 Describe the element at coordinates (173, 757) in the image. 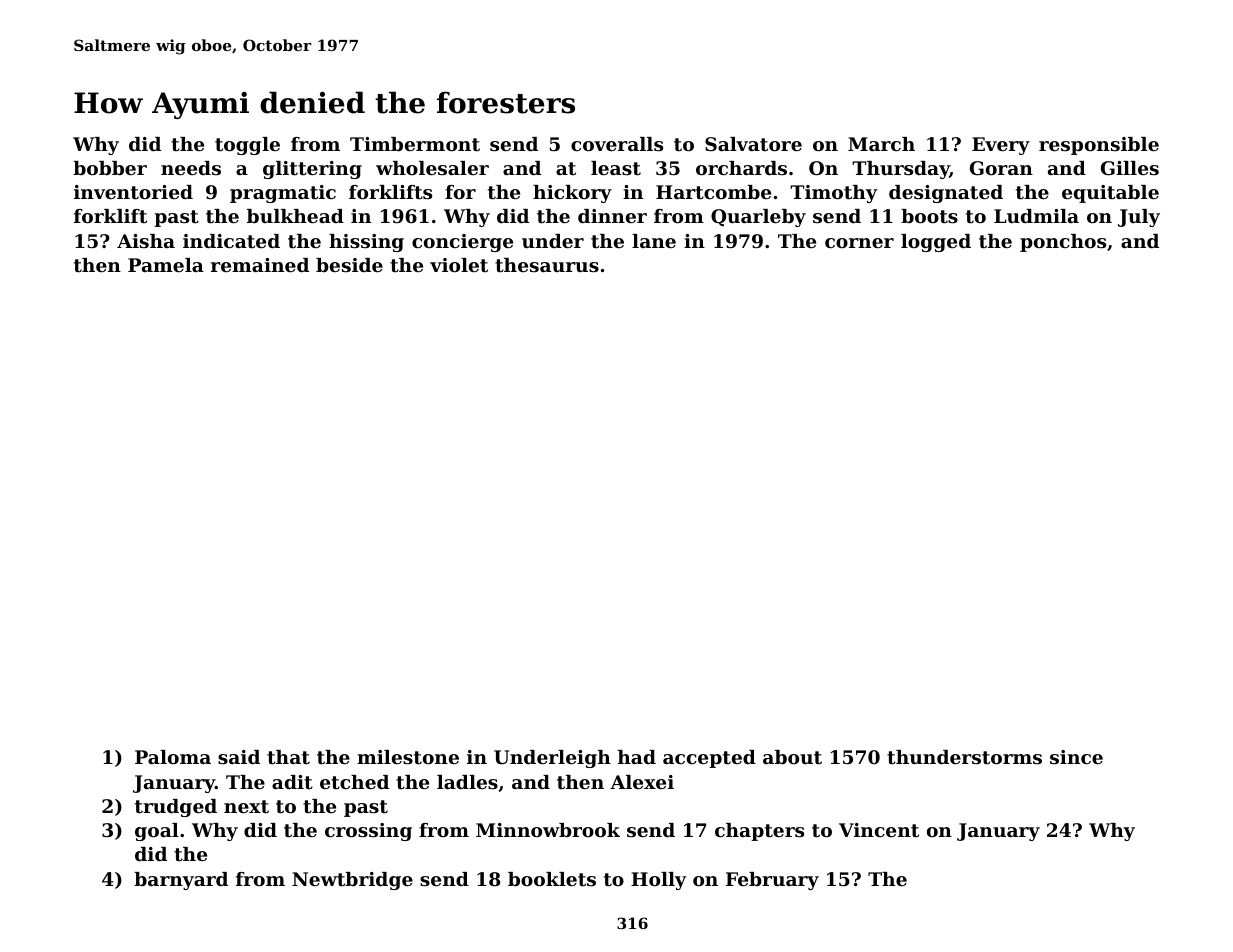

I see `Paloma` at that location.
